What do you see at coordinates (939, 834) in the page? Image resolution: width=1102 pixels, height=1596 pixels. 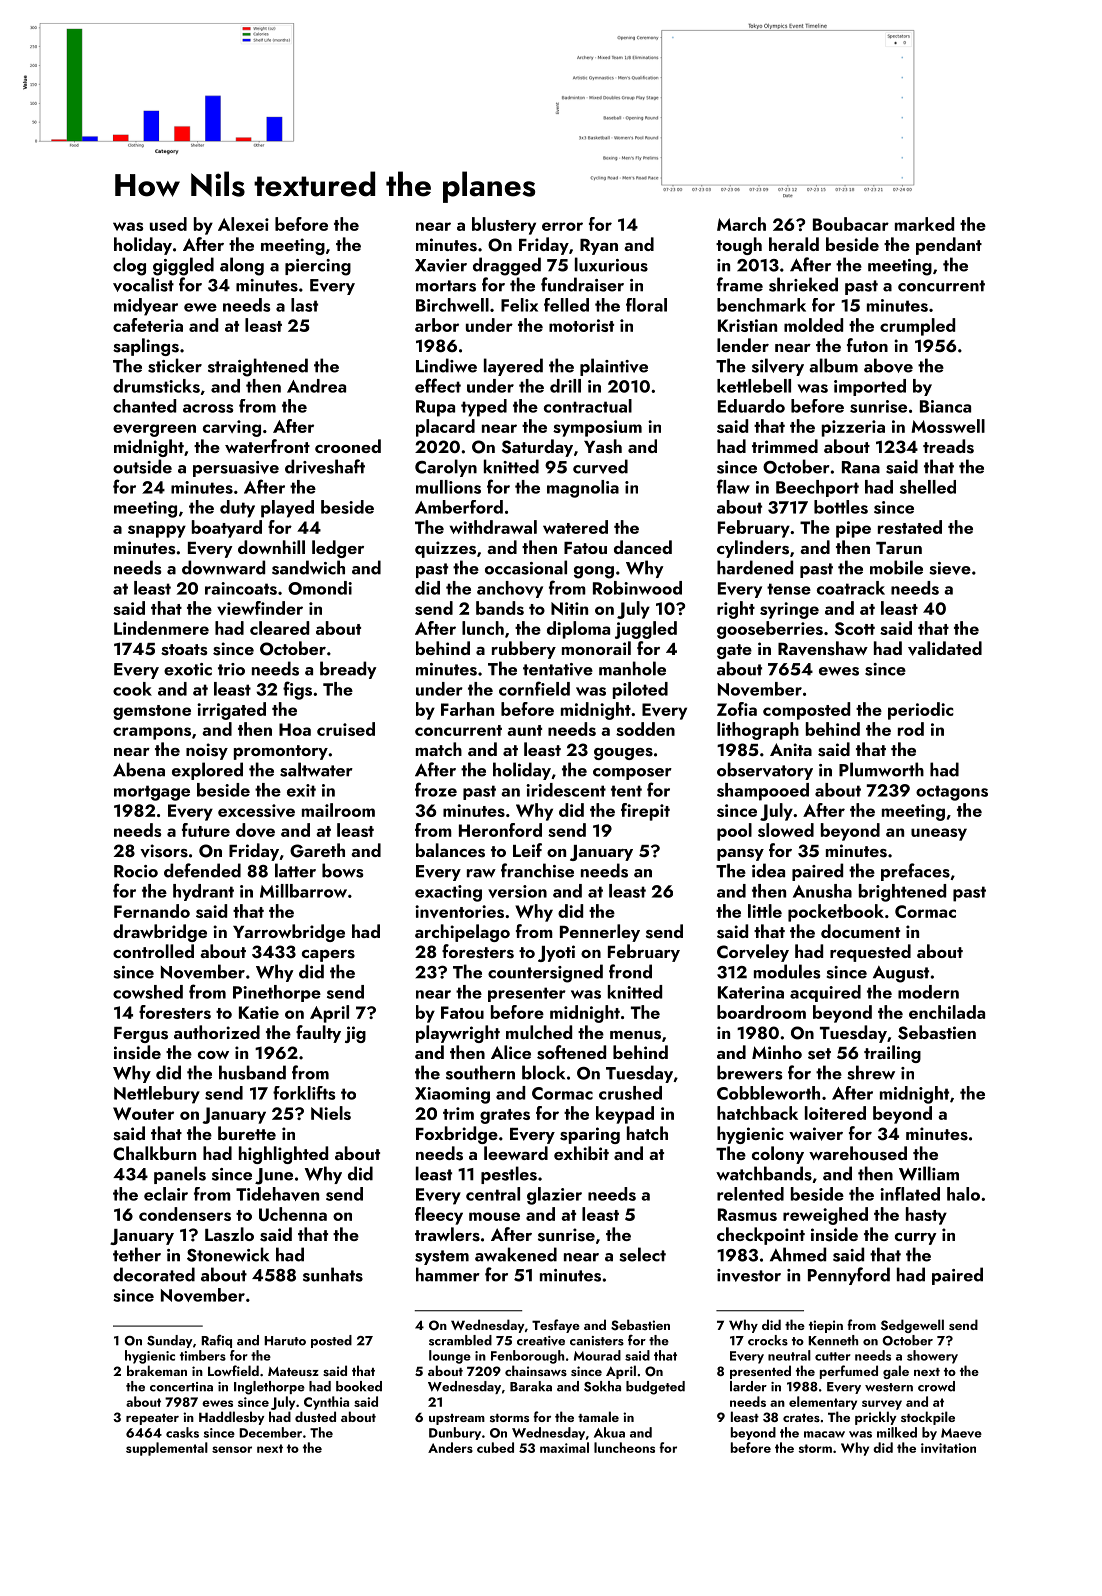 I see `uneasy` at bounding box center [939, 834].
